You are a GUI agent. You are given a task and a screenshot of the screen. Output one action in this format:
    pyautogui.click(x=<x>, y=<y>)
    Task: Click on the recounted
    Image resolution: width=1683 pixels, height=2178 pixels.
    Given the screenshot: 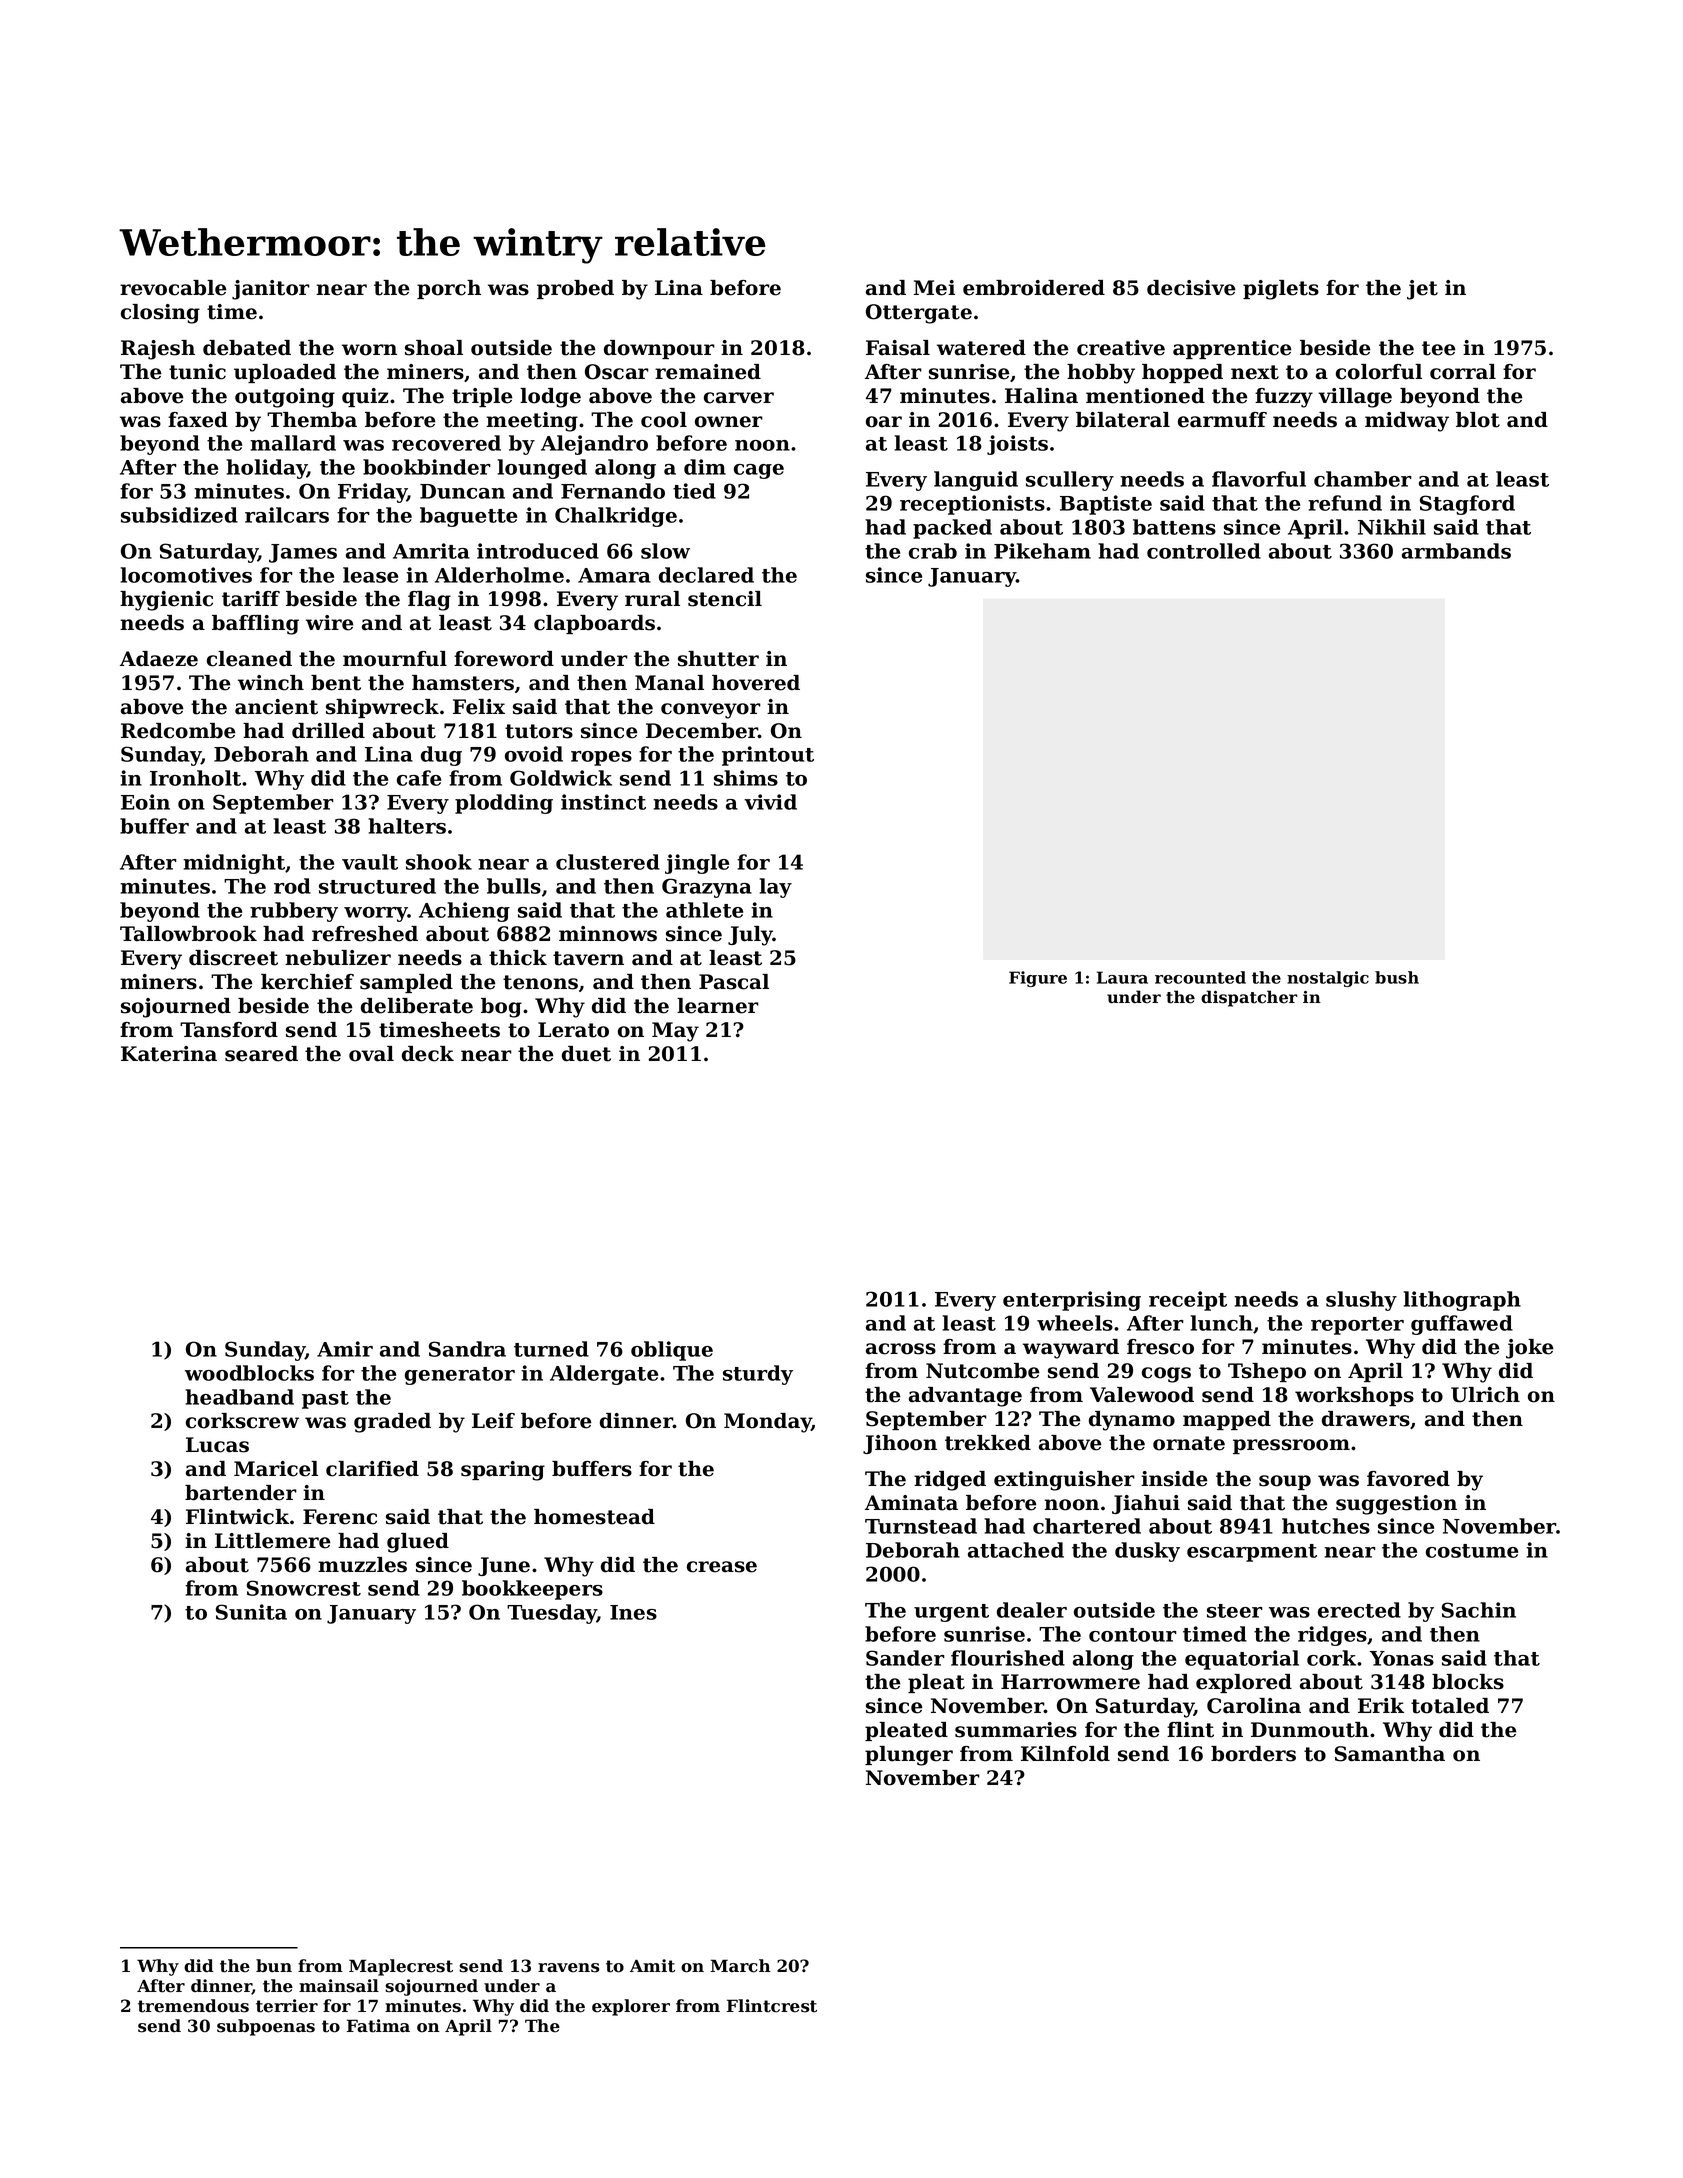 What is the action you would take?
    pyautogui.click(x=1200, y=977)
